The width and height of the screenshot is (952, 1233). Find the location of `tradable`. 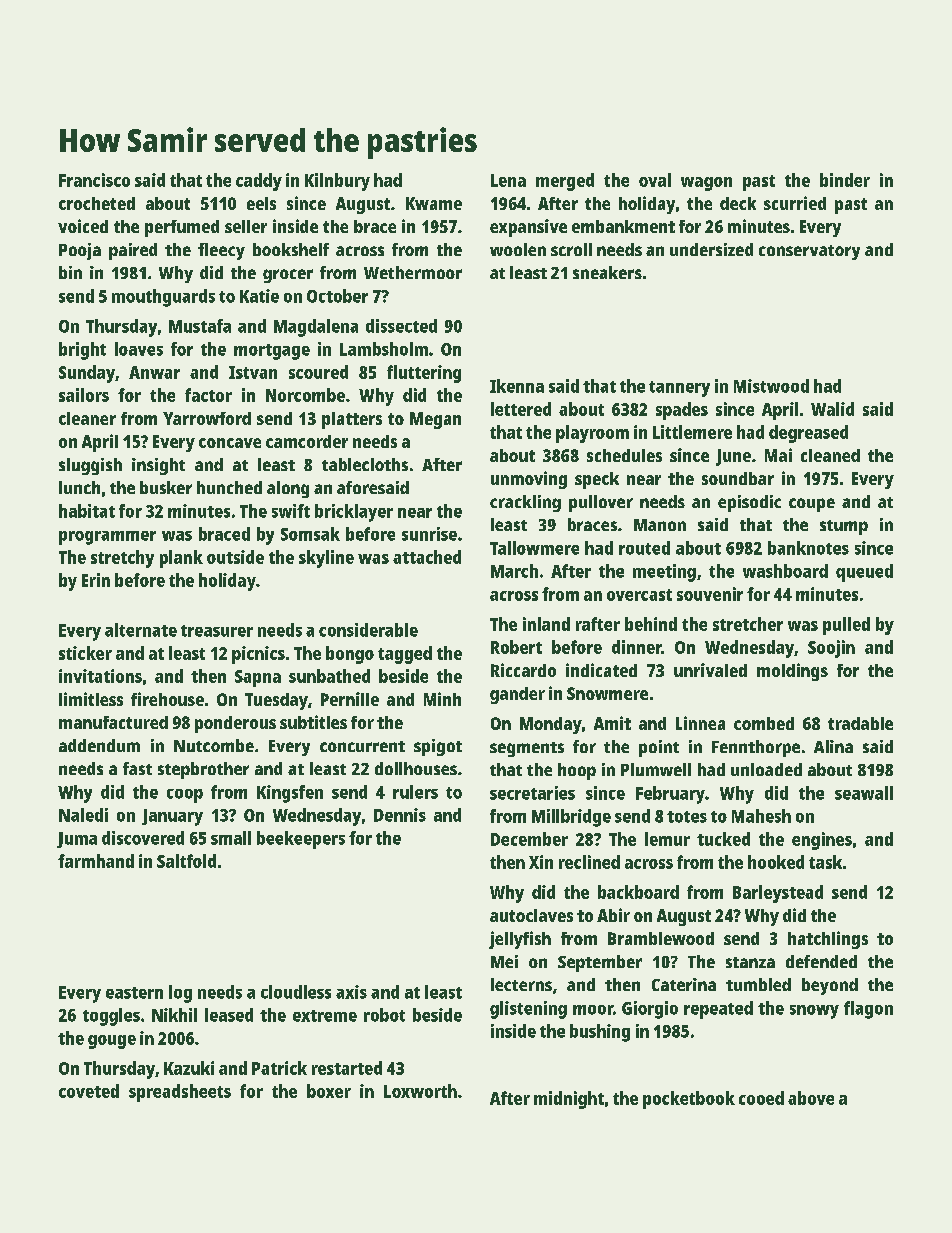

tradable is located at coordinates (860, 723).
